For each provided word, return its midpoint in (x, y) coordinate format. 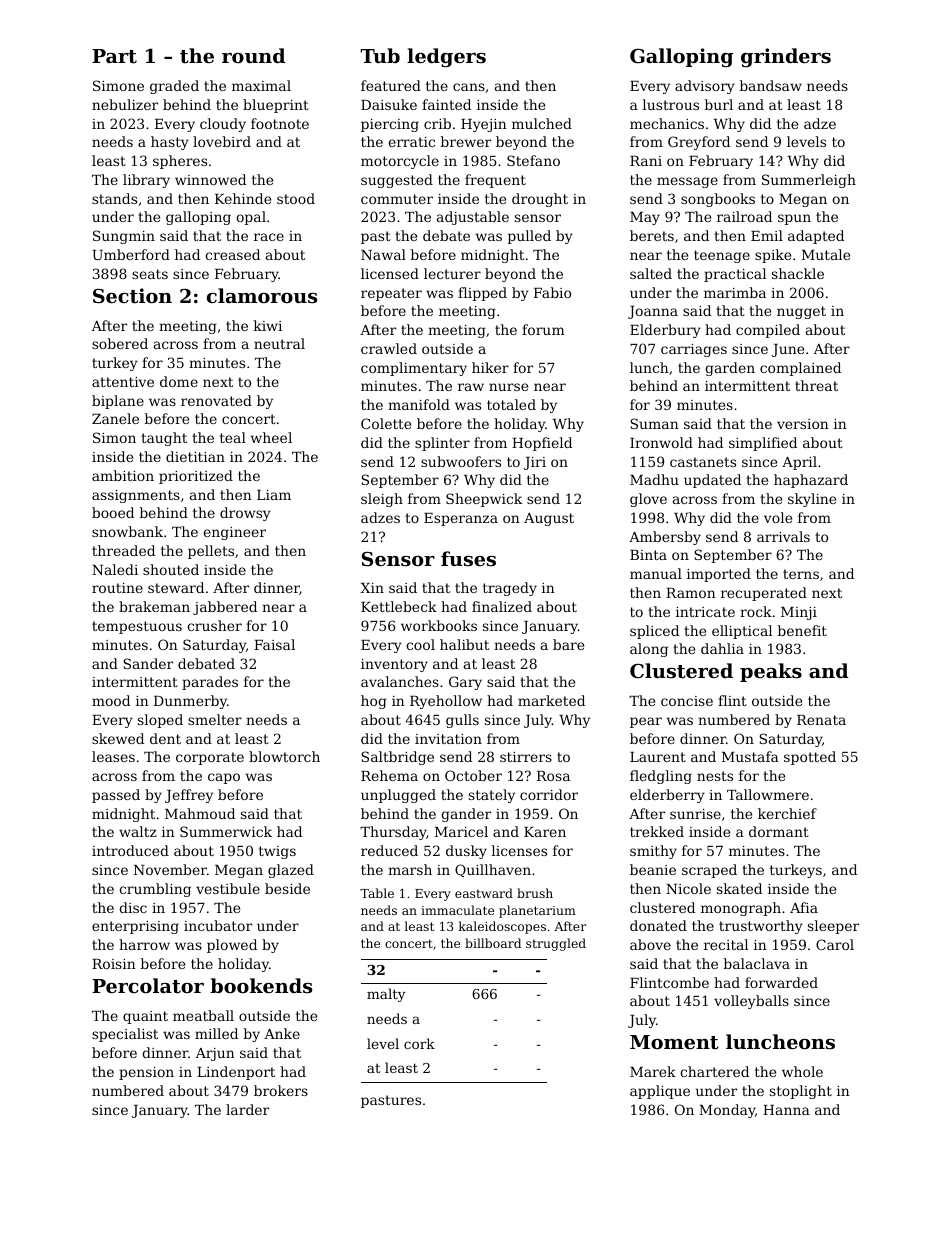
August (549, 519)
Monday (727, 1111)
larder (247, 1109)
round (253, 55)
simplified (763, 444)
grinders (786, 57)
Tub (380, 55)
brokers (281, 1090)
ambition (123, 475)
